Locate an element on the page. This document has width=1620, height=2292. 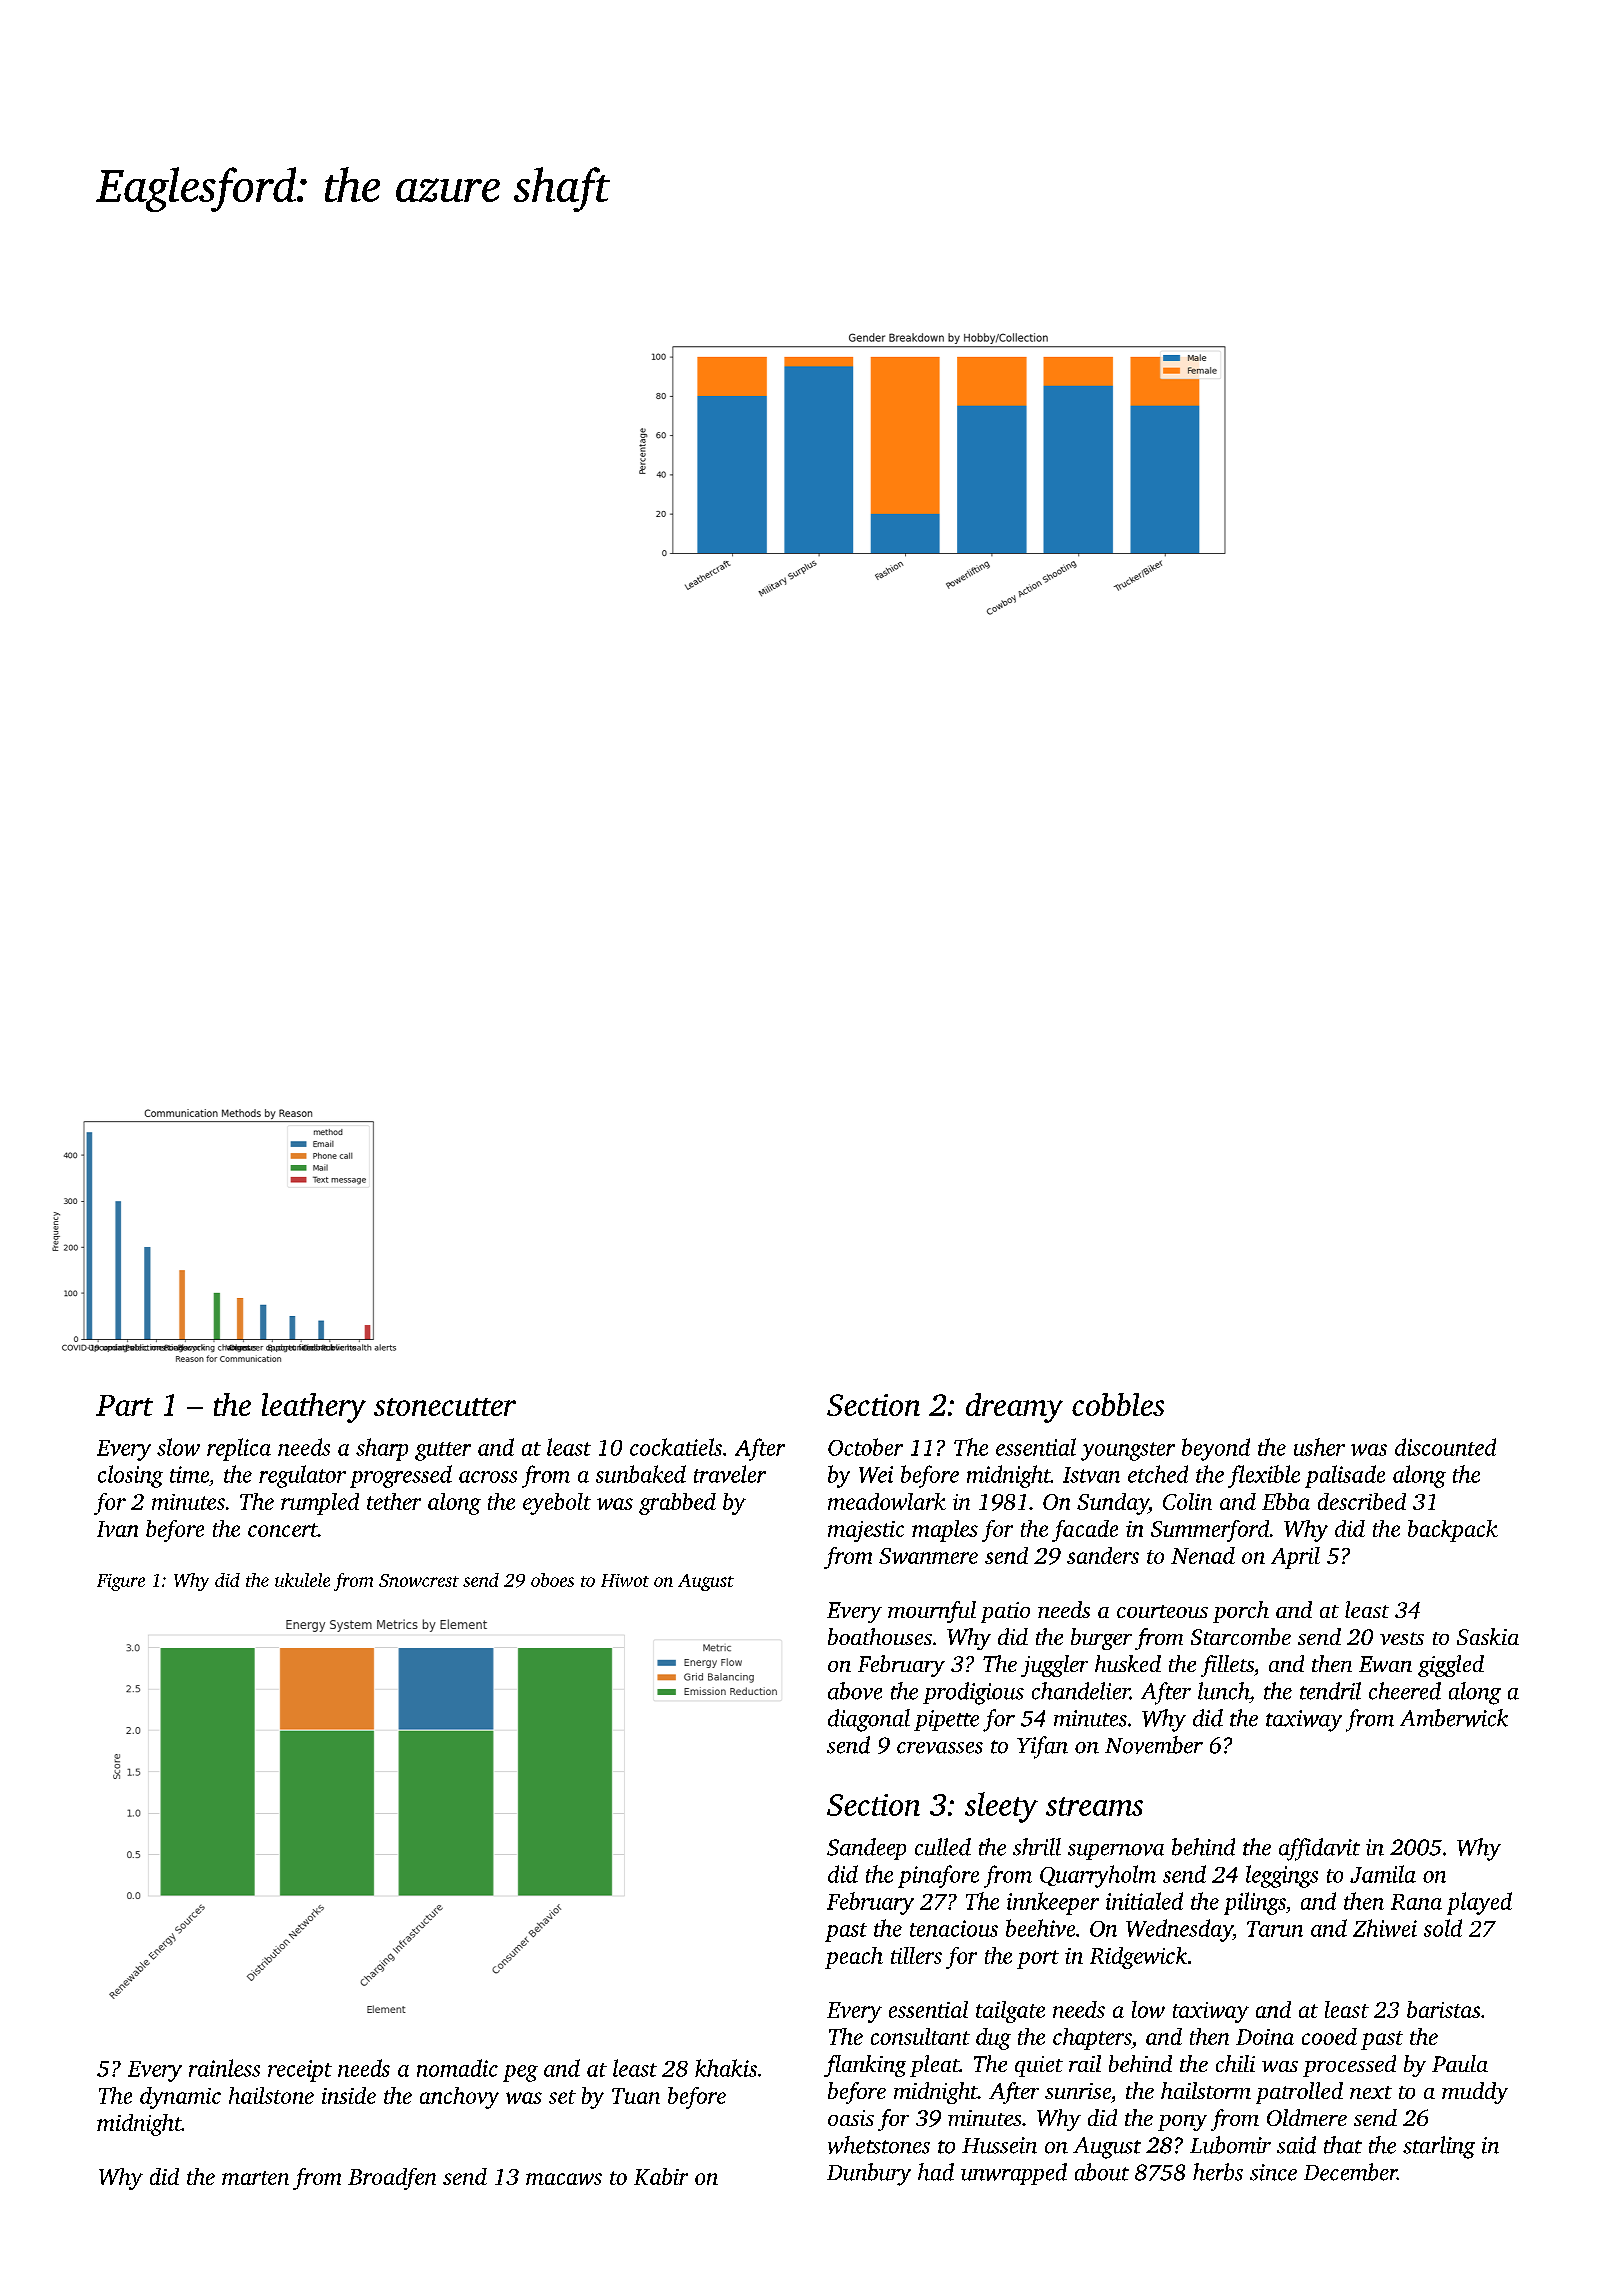
backpack is located at coordinates (1453, 1531).
